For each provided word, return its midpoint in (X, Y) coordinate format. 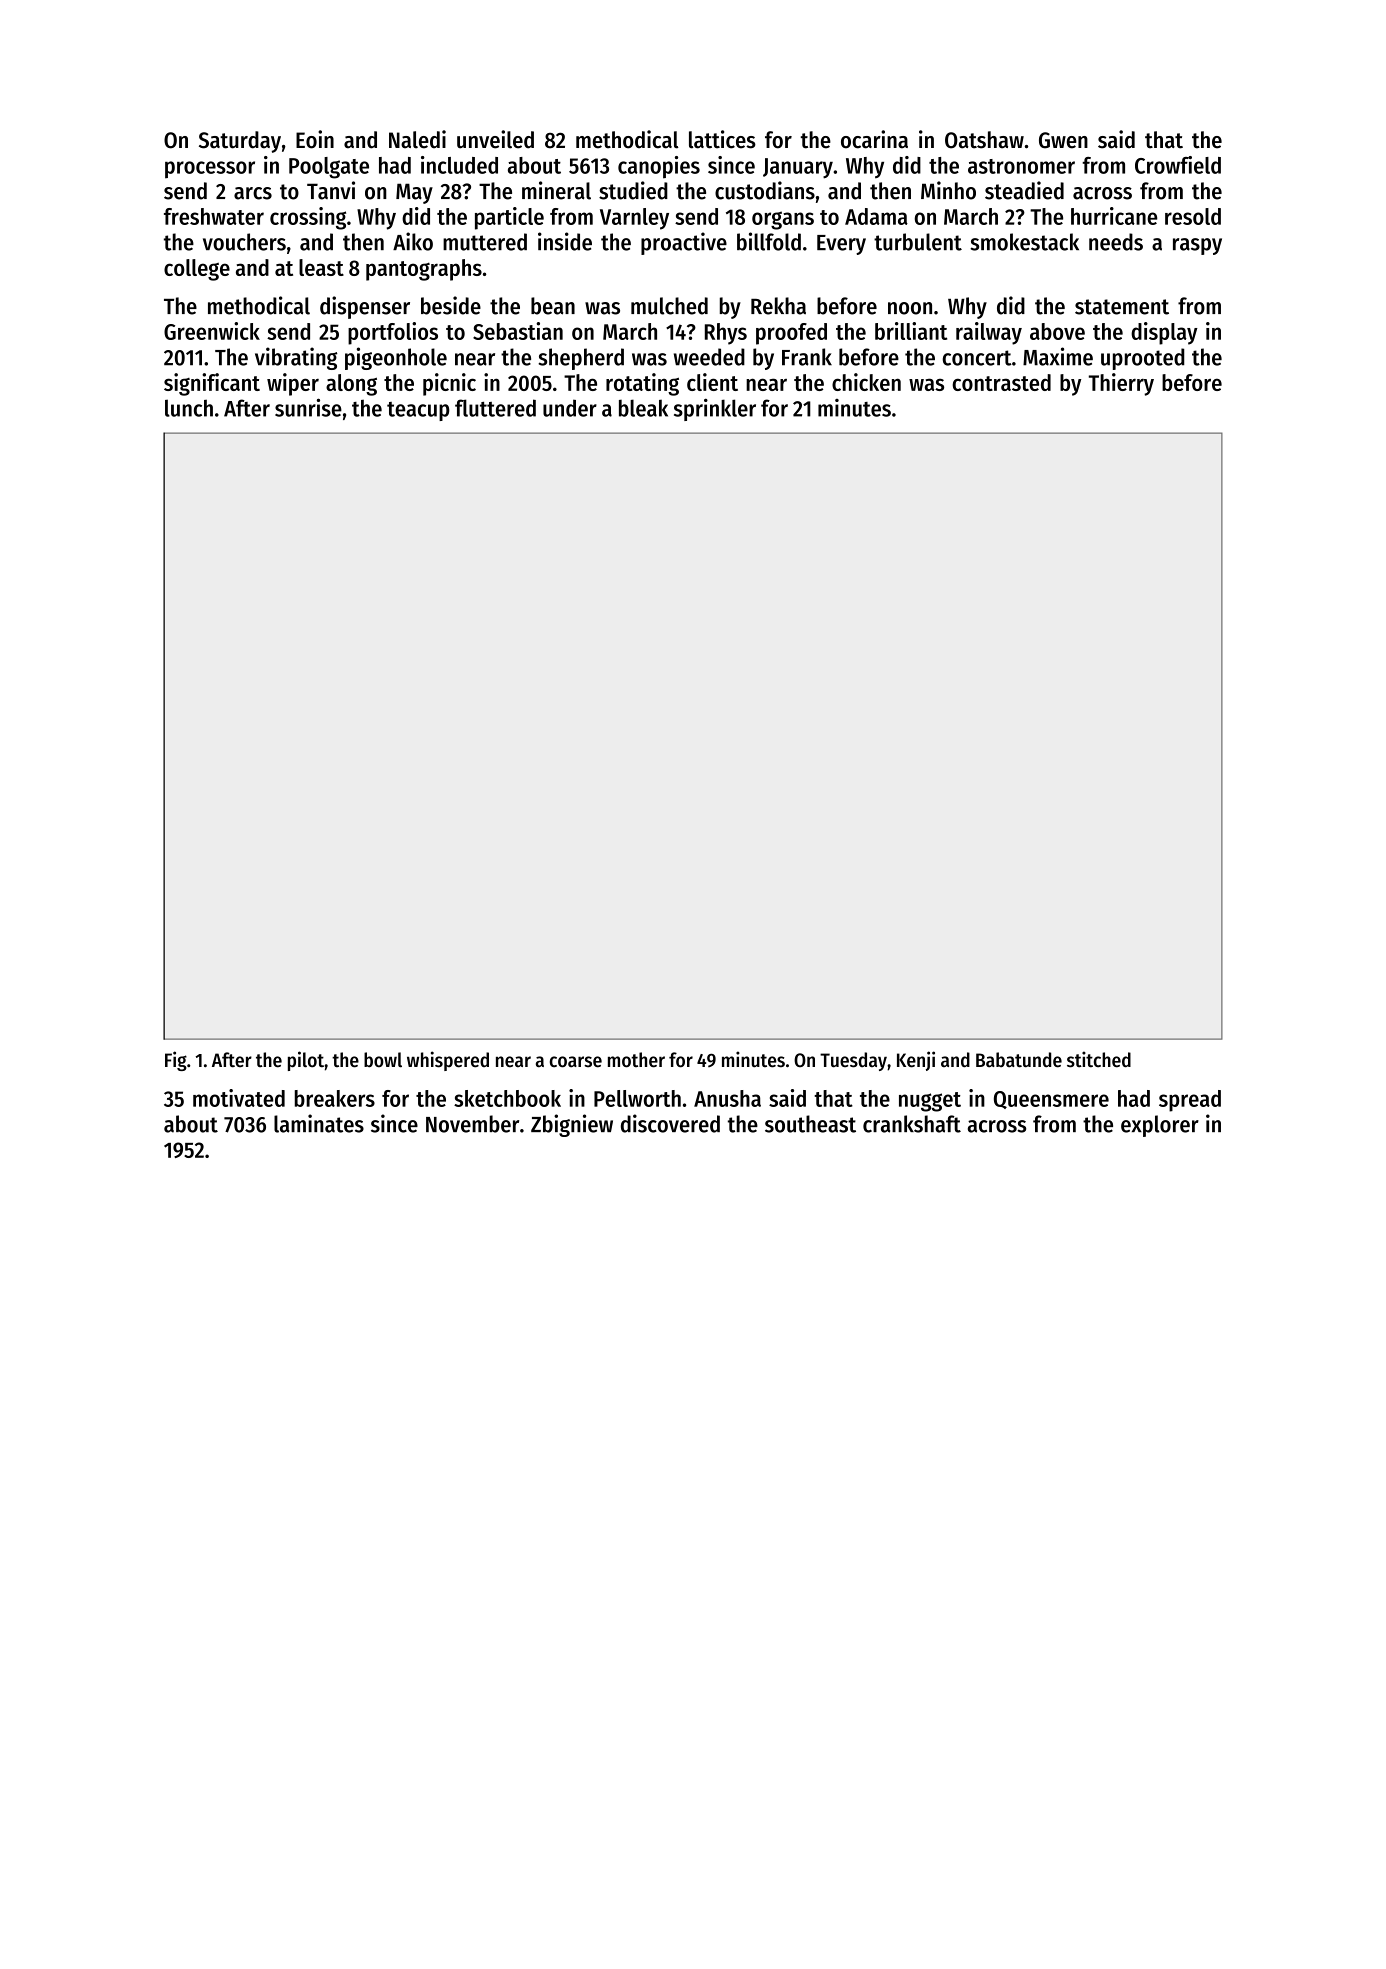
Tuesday (853, 1061)
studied (633, 190)
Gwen (1063, 140)
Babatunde (1019, 1060)
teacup (418, 411)
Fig (176, 1061)
